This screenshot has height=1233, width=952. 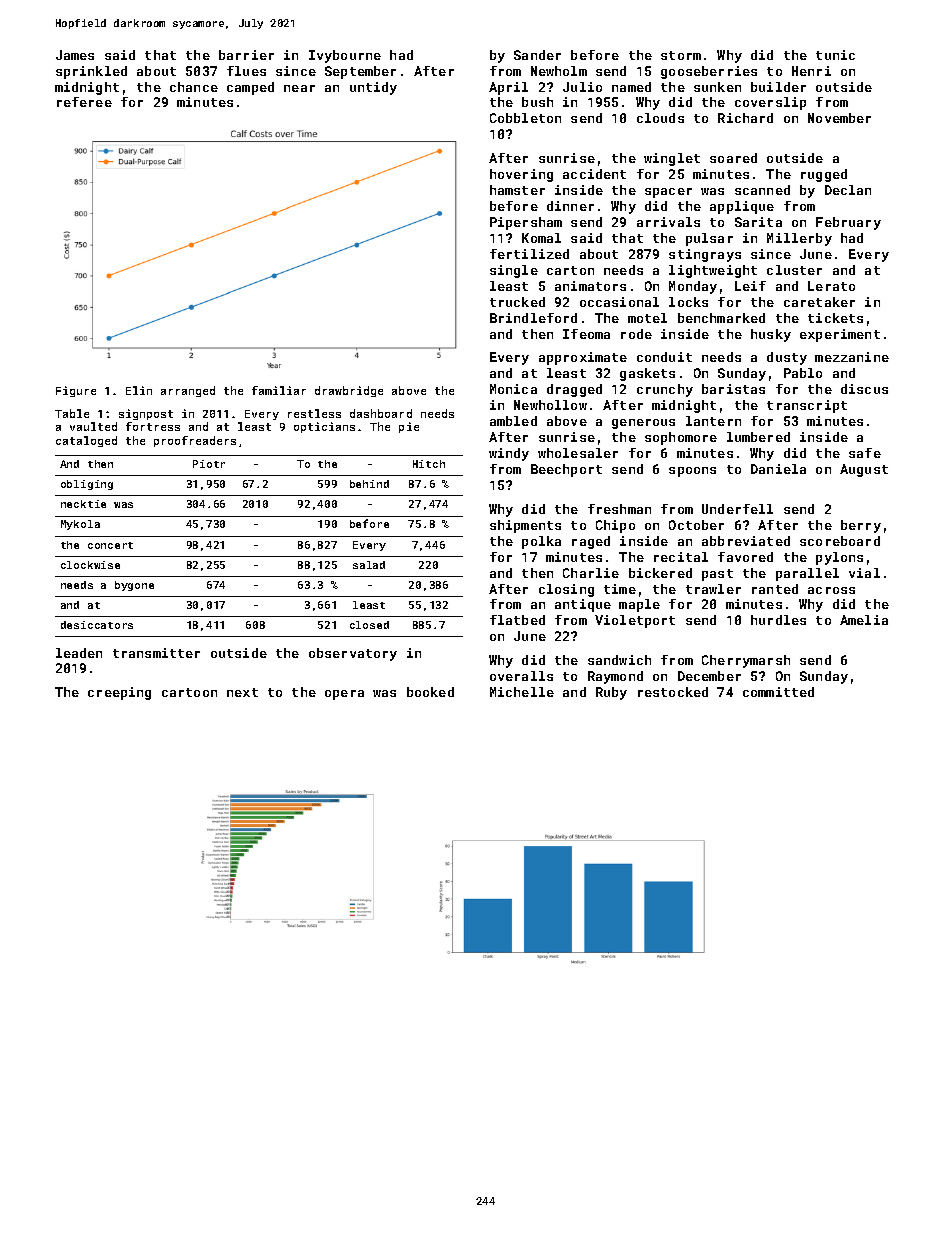 What do you see at coordinates (537, 55) in the screenshot?
I see `Sander` at bounding box center [537, 55].
